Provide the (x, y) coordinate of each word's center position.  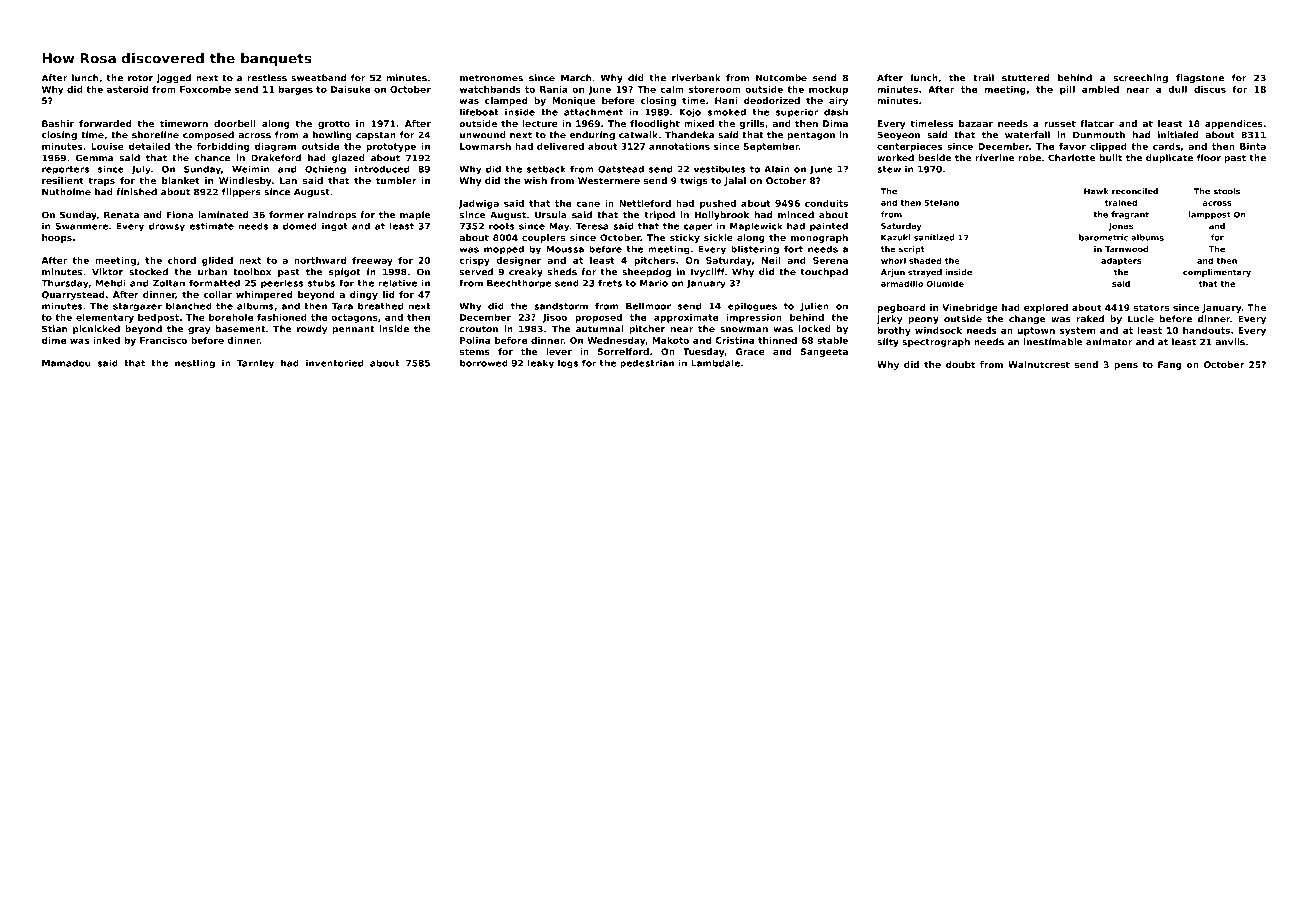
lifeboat (479, 112)
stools (1226, 191)
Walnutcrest (1039, 364)
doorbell (235, 123)
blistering (755, 250)
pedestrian (647, 364)
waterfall (1027, 135)
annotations (679, 146)
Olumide (945, 283)
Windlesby (245, 181)
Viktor (107, 272)
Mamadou (66, 363)
